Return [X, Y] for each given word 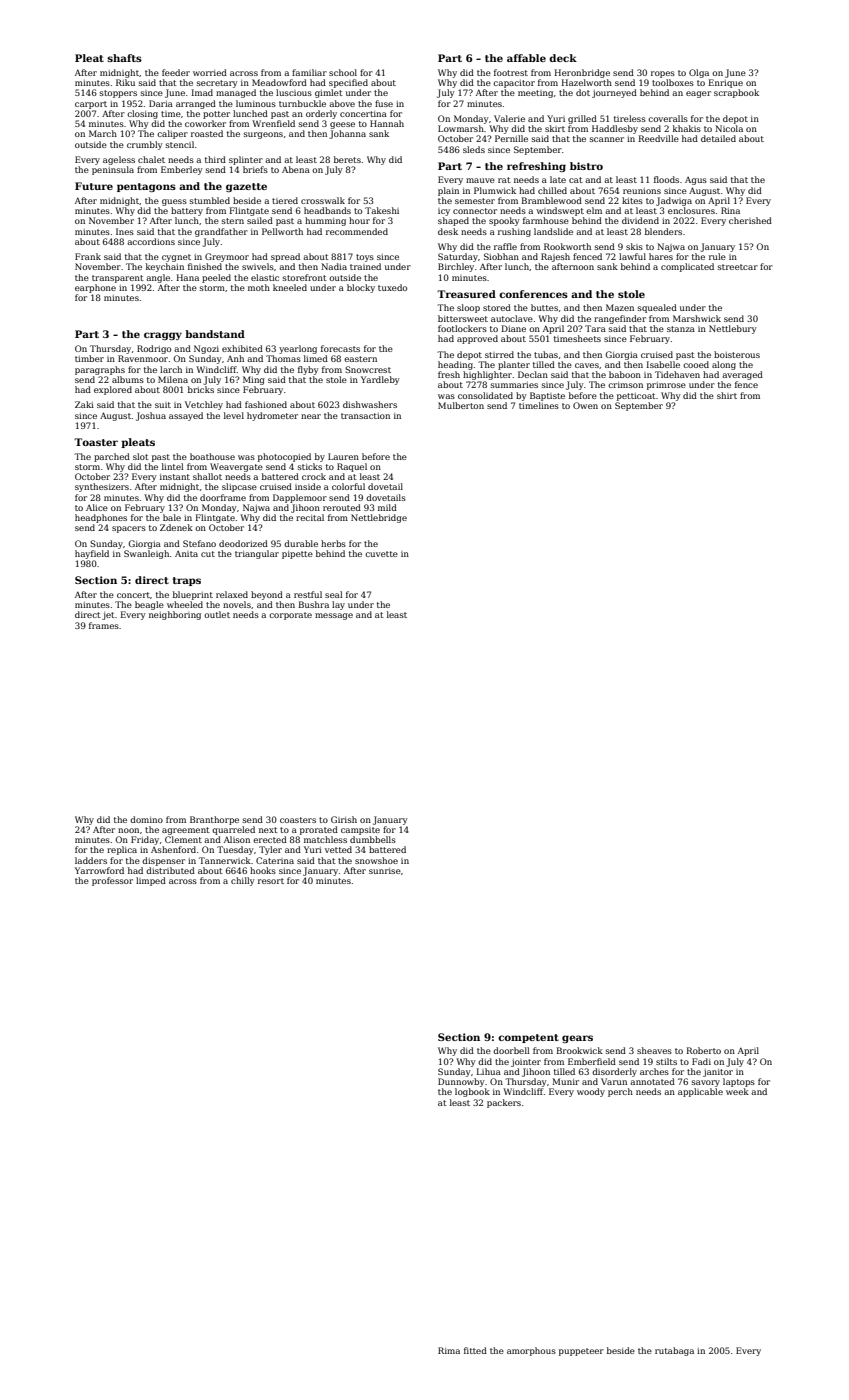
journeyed [614, 93]
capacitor [514, 84]
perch [620, 1092]
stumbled [210, 200]
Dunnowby [461, 1082]
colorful [348, 486]
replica [122, 850]
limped [151, 881]
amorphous [531, 1351]
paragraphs [100, 370]
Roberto [703, 1050]
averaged [742, 375]
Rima [449, 1350]
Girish [344, 819]
